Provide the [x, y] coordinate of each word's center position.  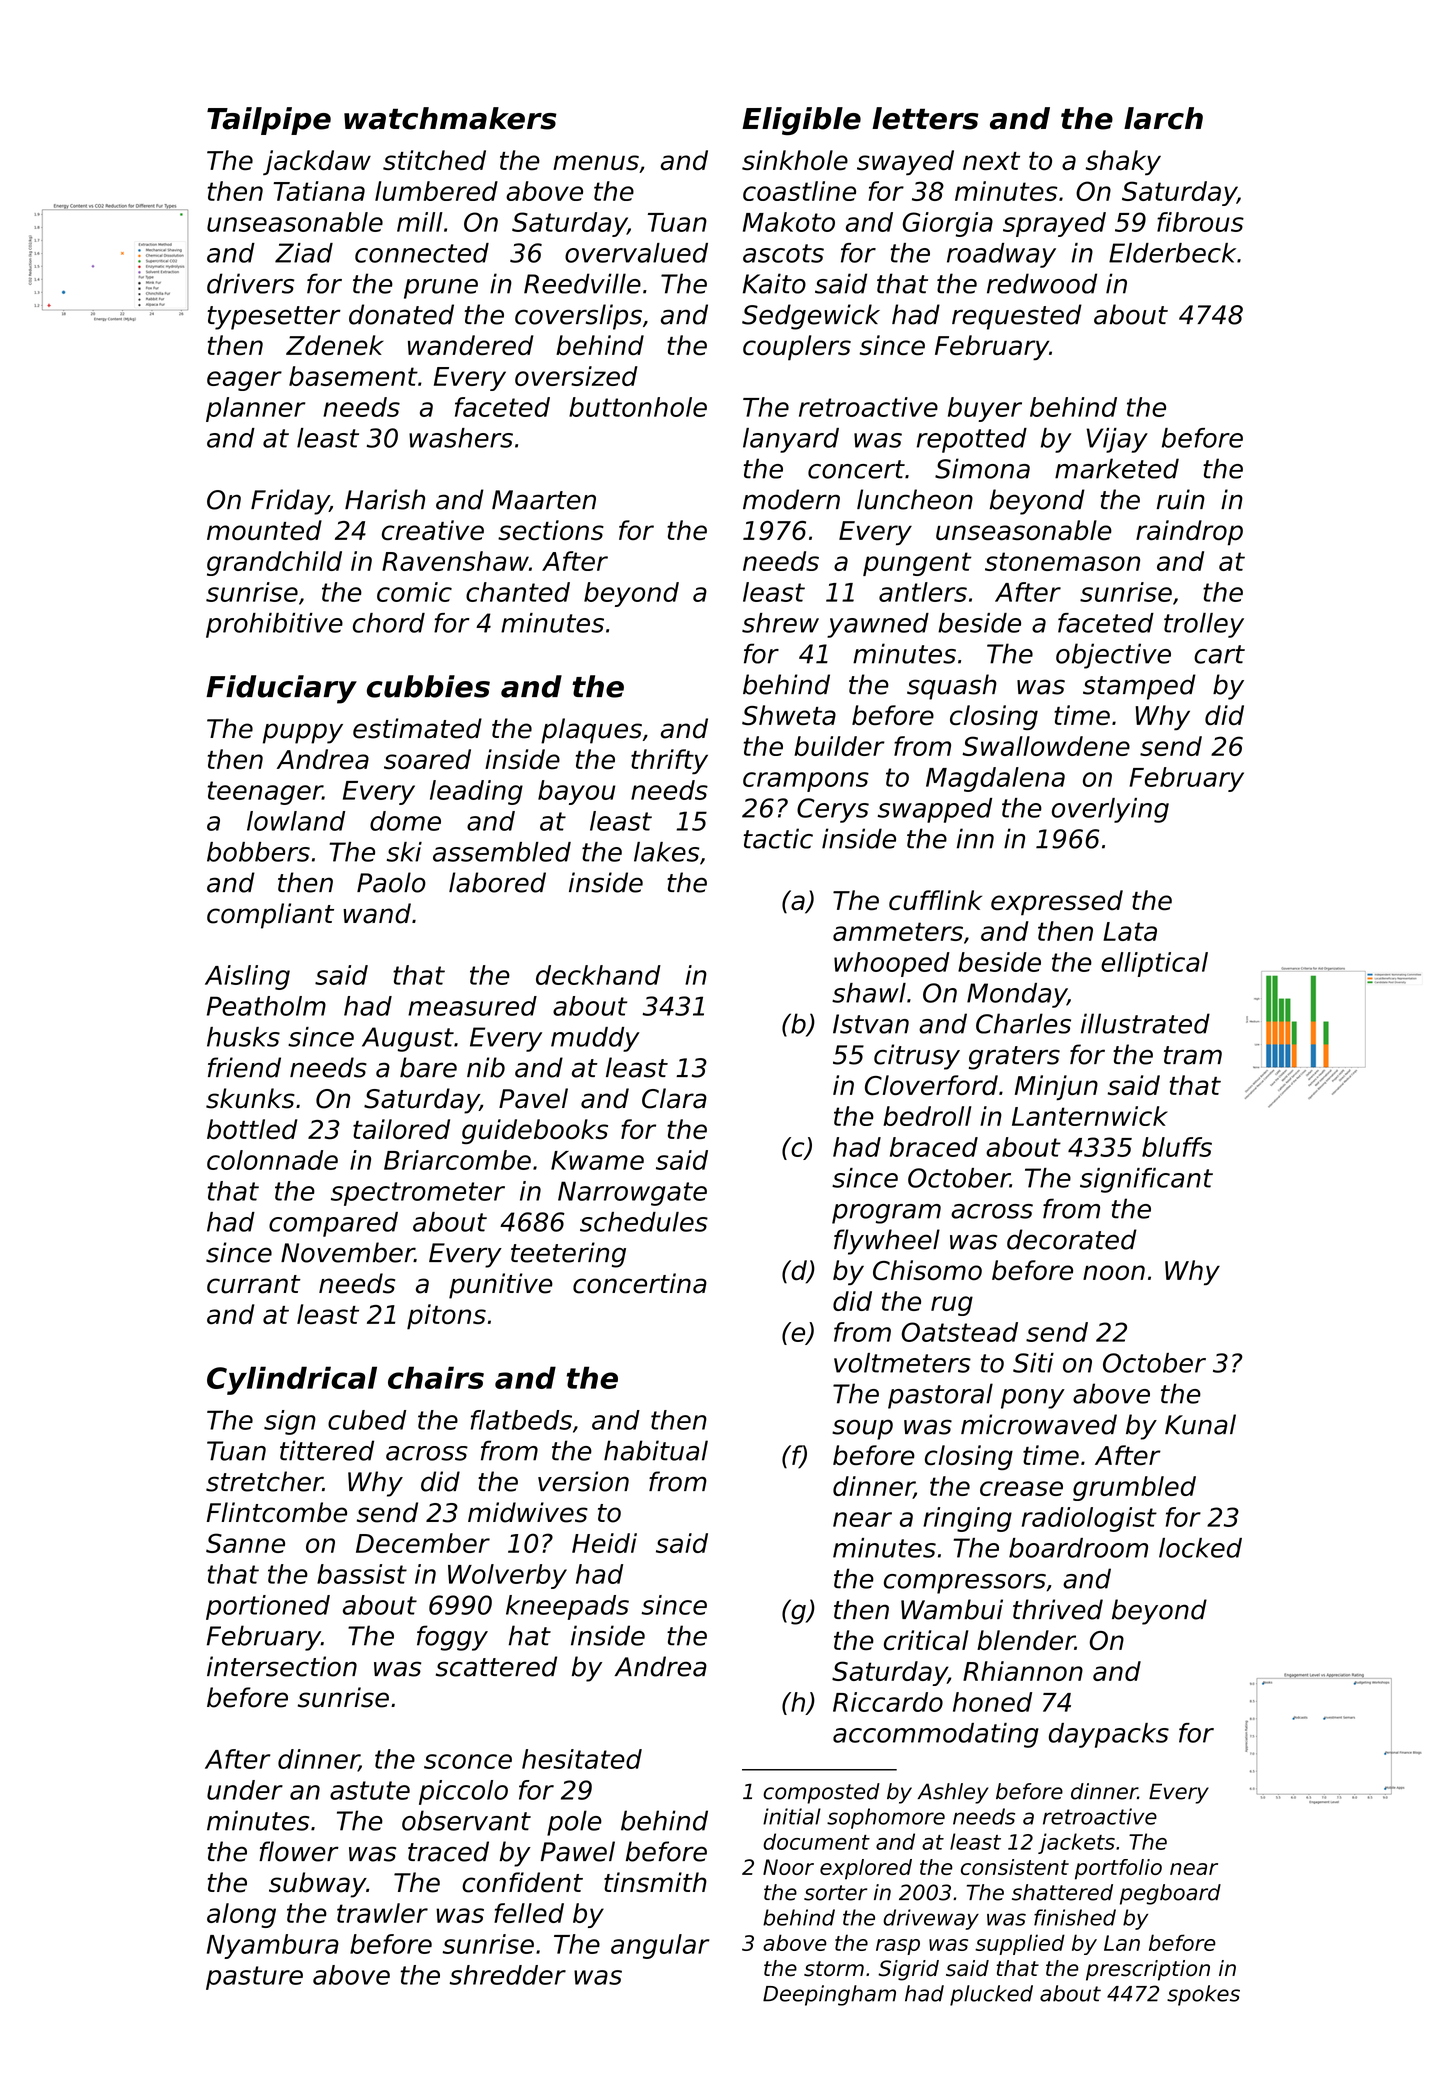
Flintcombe [277, 1512]
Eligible [801, 121]
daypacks [1109, 1735]
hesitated [582, 1759]
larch [1163, 118]
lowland [296, 821]
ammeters [898, 931]
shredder [507, 1975]
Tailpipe [269, 121]
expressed [1057, 903]
